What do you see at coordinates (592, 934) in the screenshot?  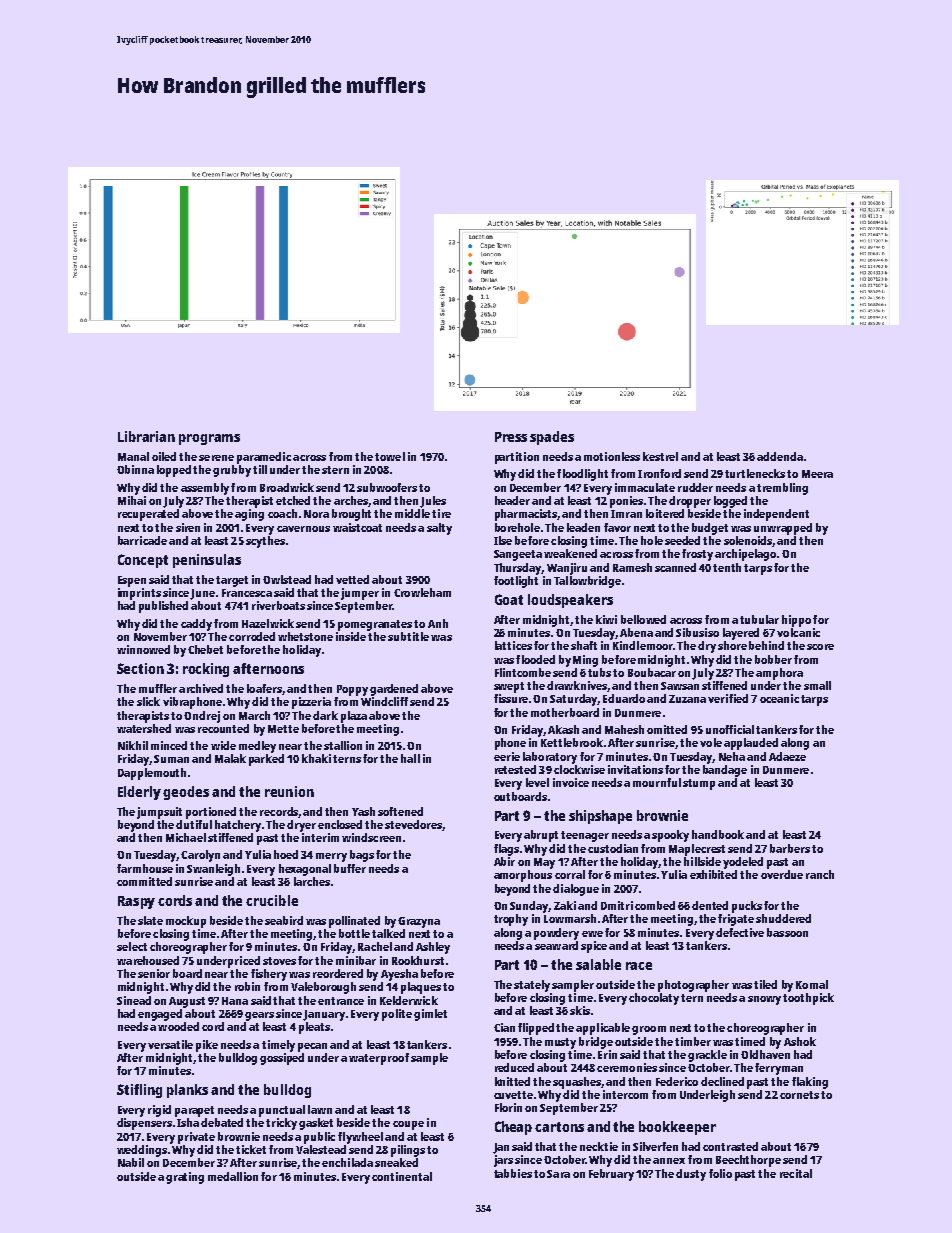 I see `ewe` at bounding box center [592, 934].
